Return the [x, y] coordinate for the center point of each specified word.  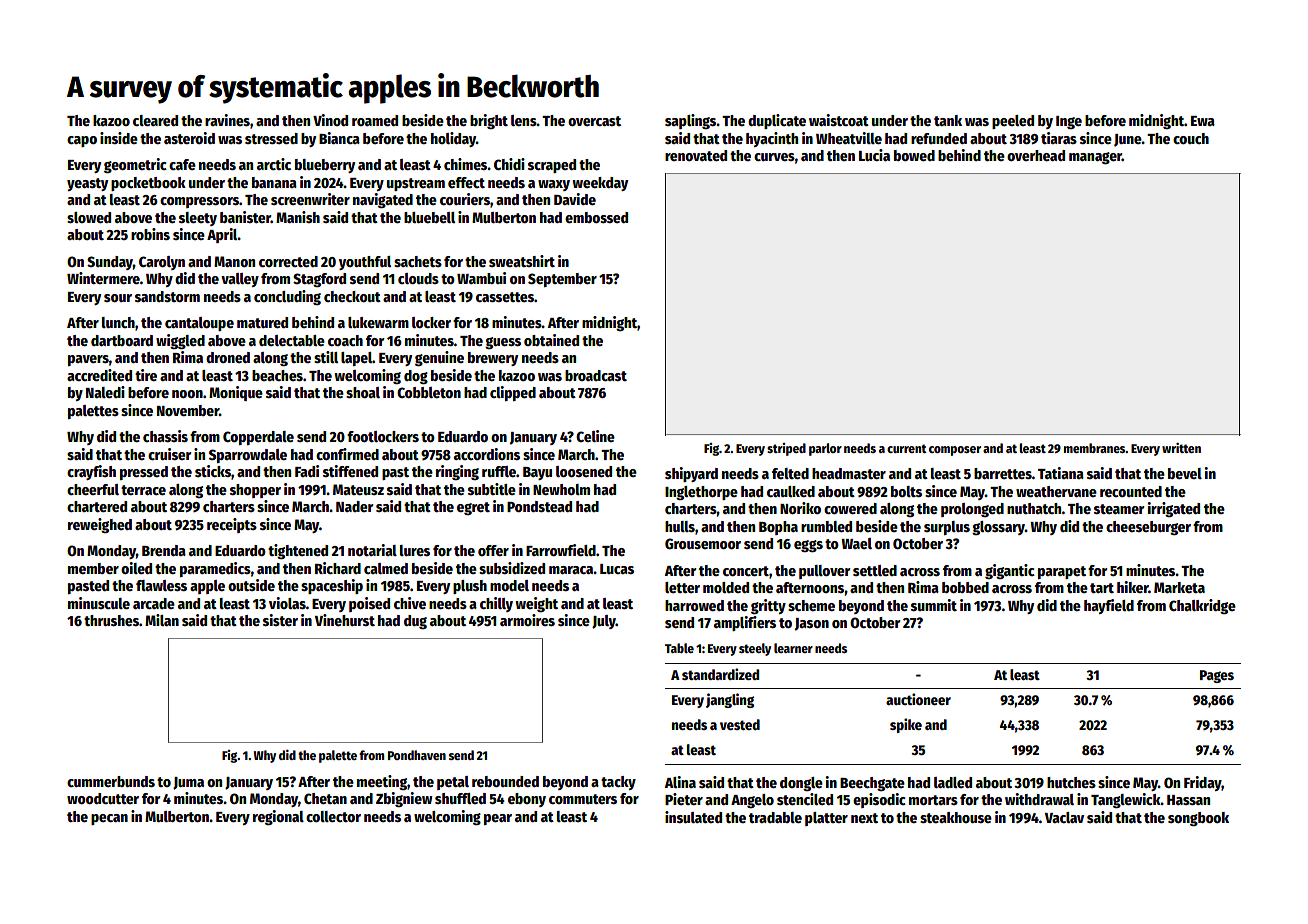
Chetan [325, 798]
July [604, 622]
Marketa [1179, 587]
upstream [416, 184]
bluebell [429, 217]
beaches [277, 375]
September [562, 280]
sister [280, 620]
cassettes [505, 297]
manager [1095, 158]
